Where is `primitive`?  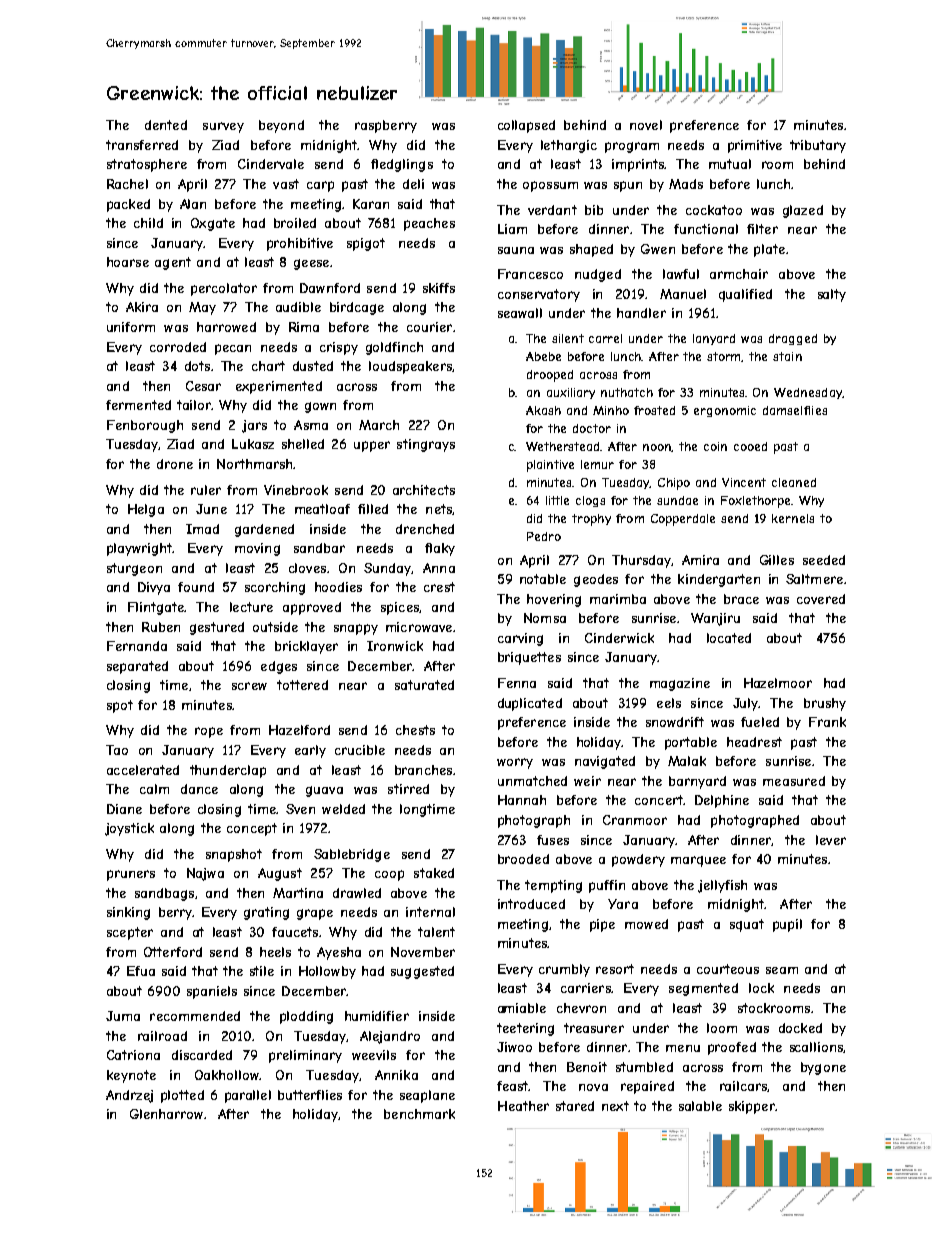 primitive is located at coordinates (755, 146).
